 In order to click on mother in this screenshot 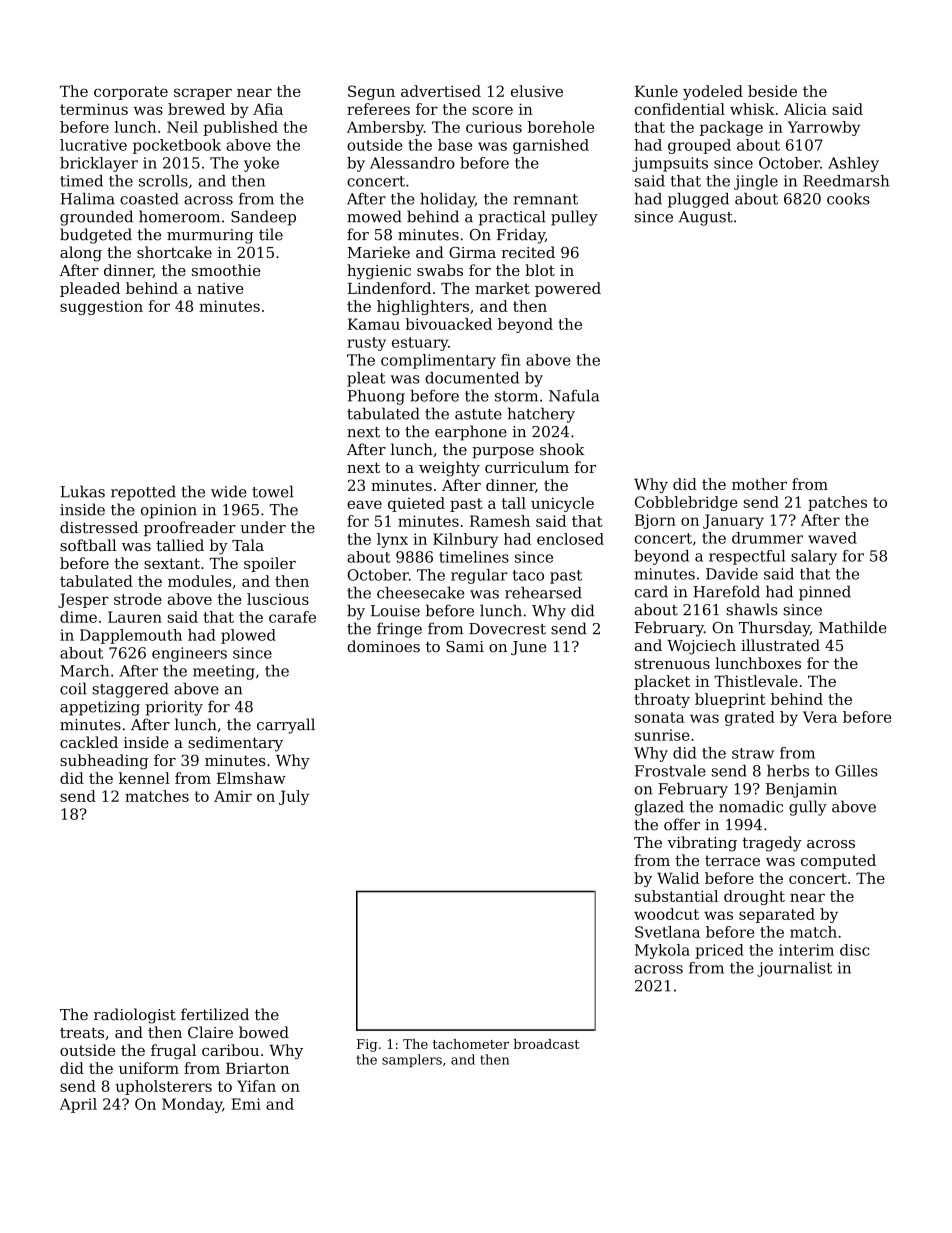, I will do `click(759, 484)`.
